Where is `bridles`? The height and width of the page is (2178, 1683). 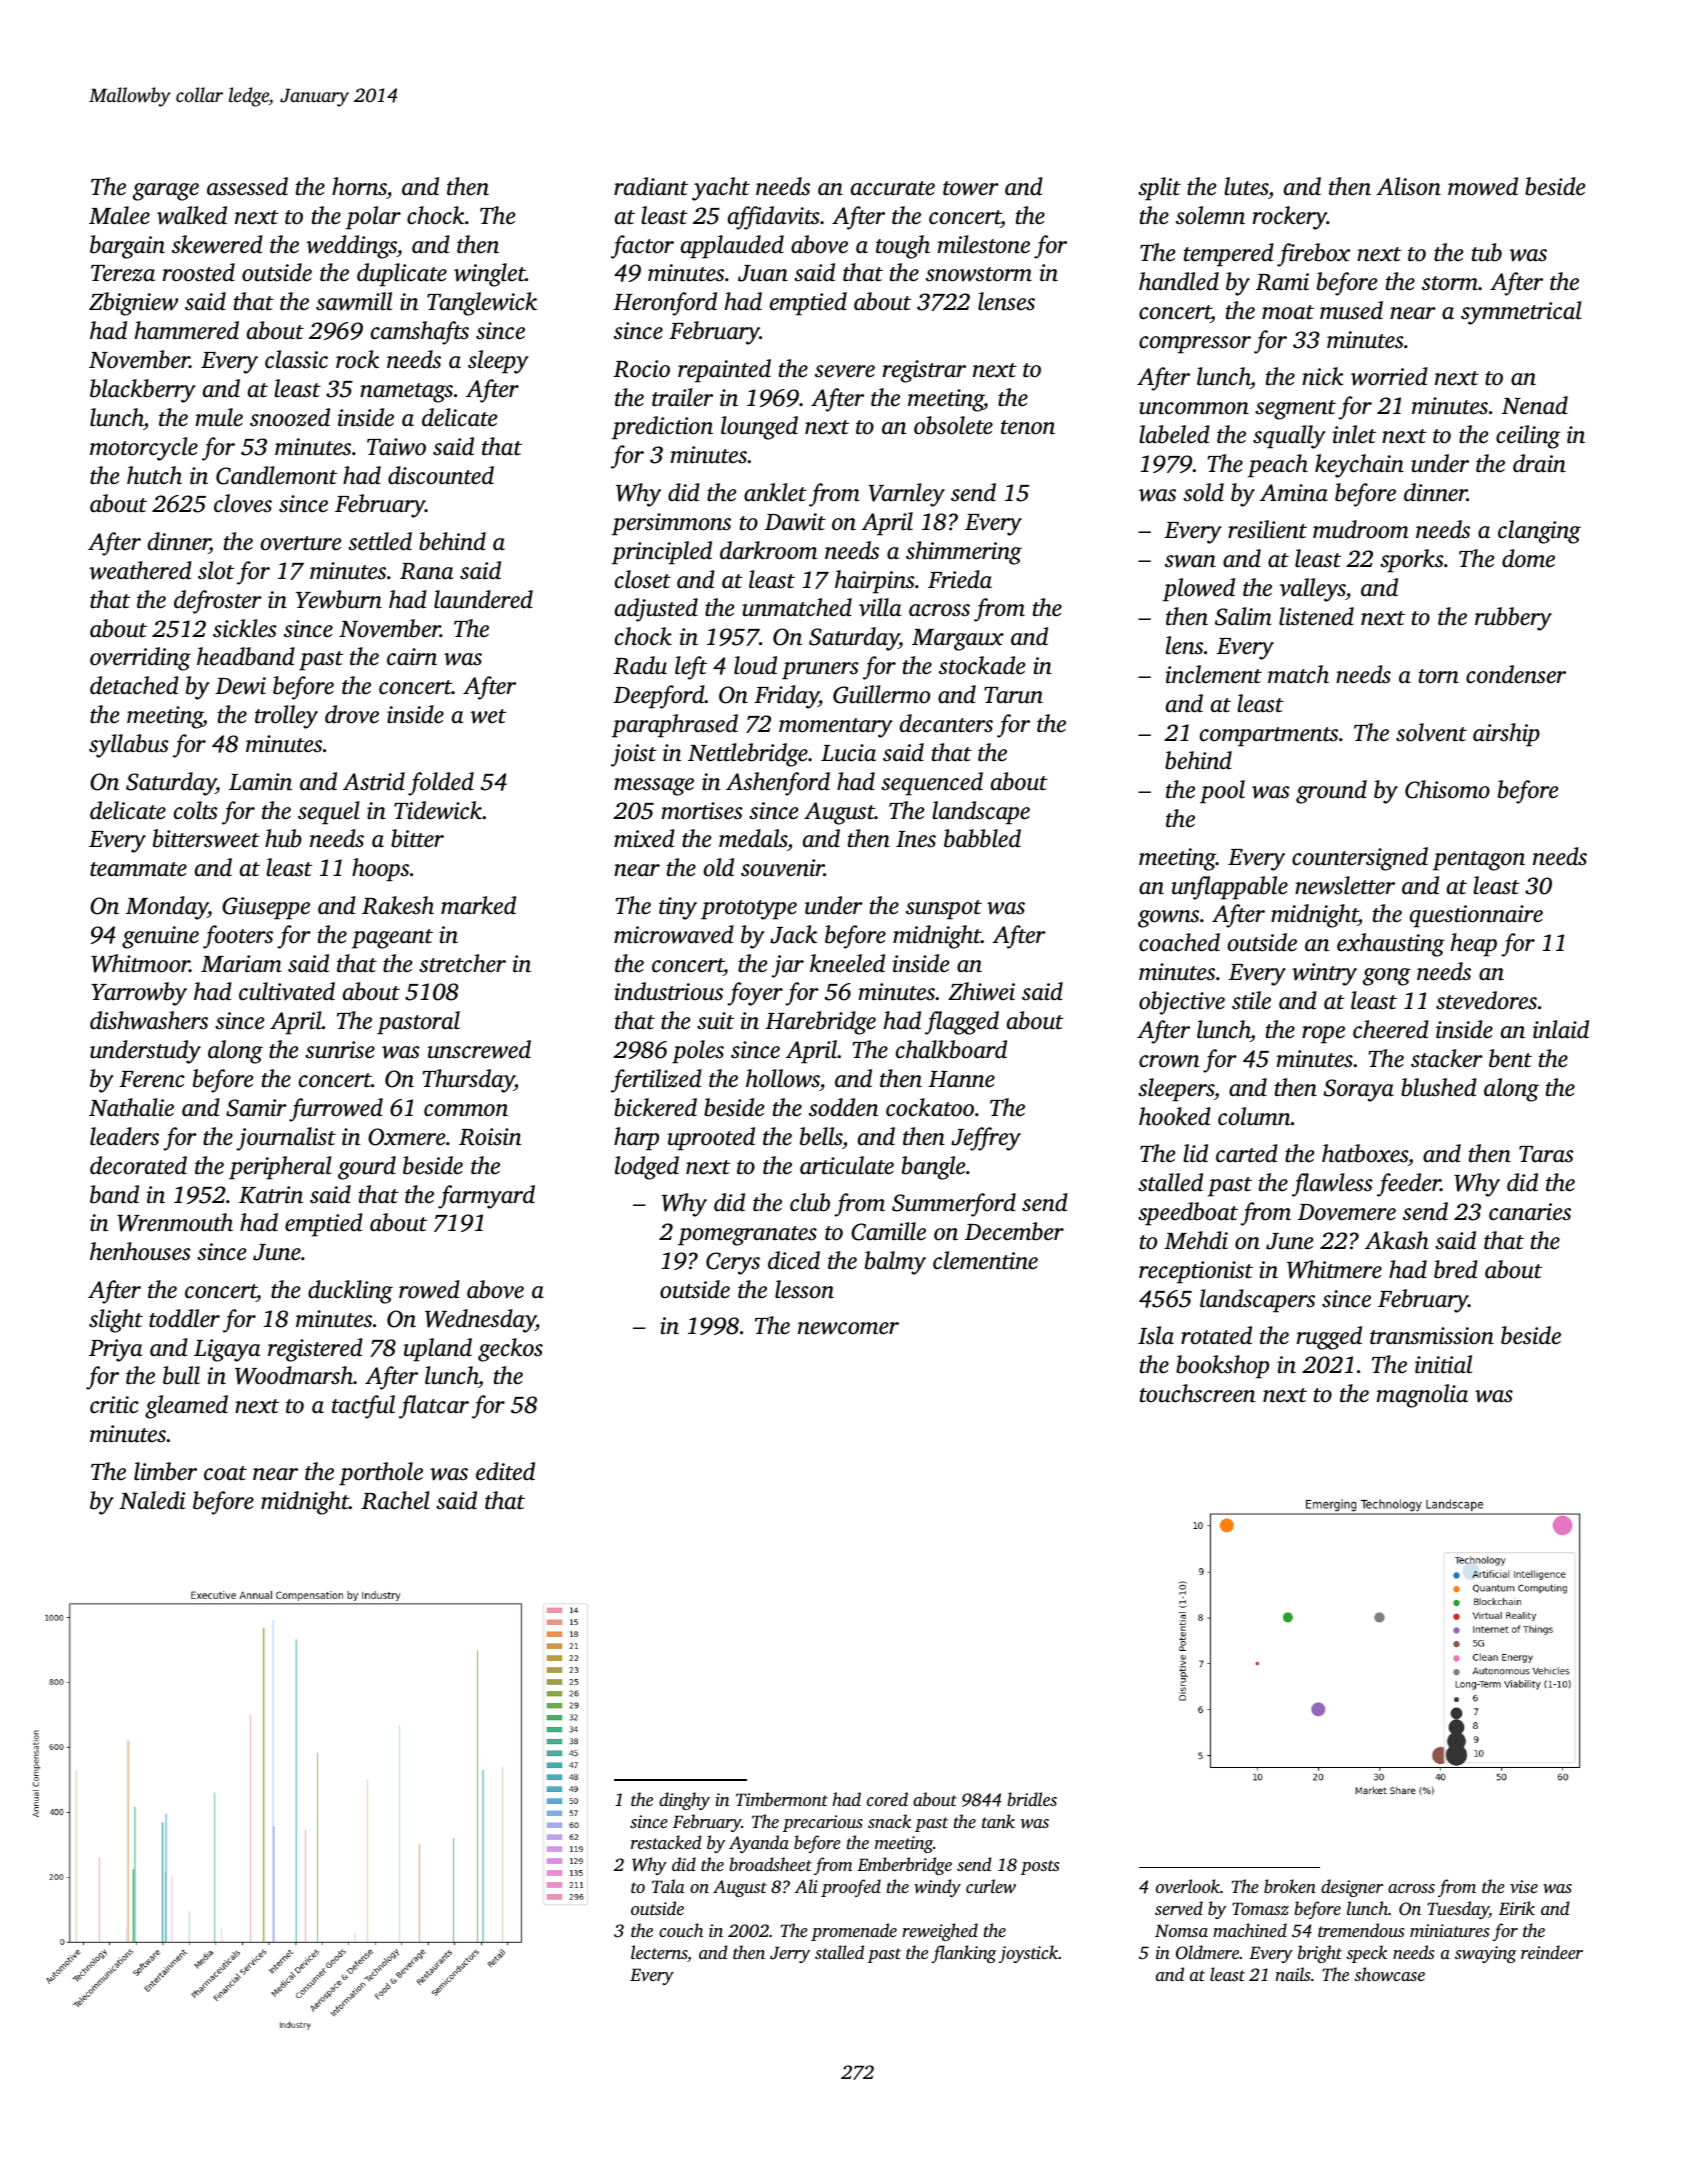 bridles is located at coordinates (1032, 1799).
